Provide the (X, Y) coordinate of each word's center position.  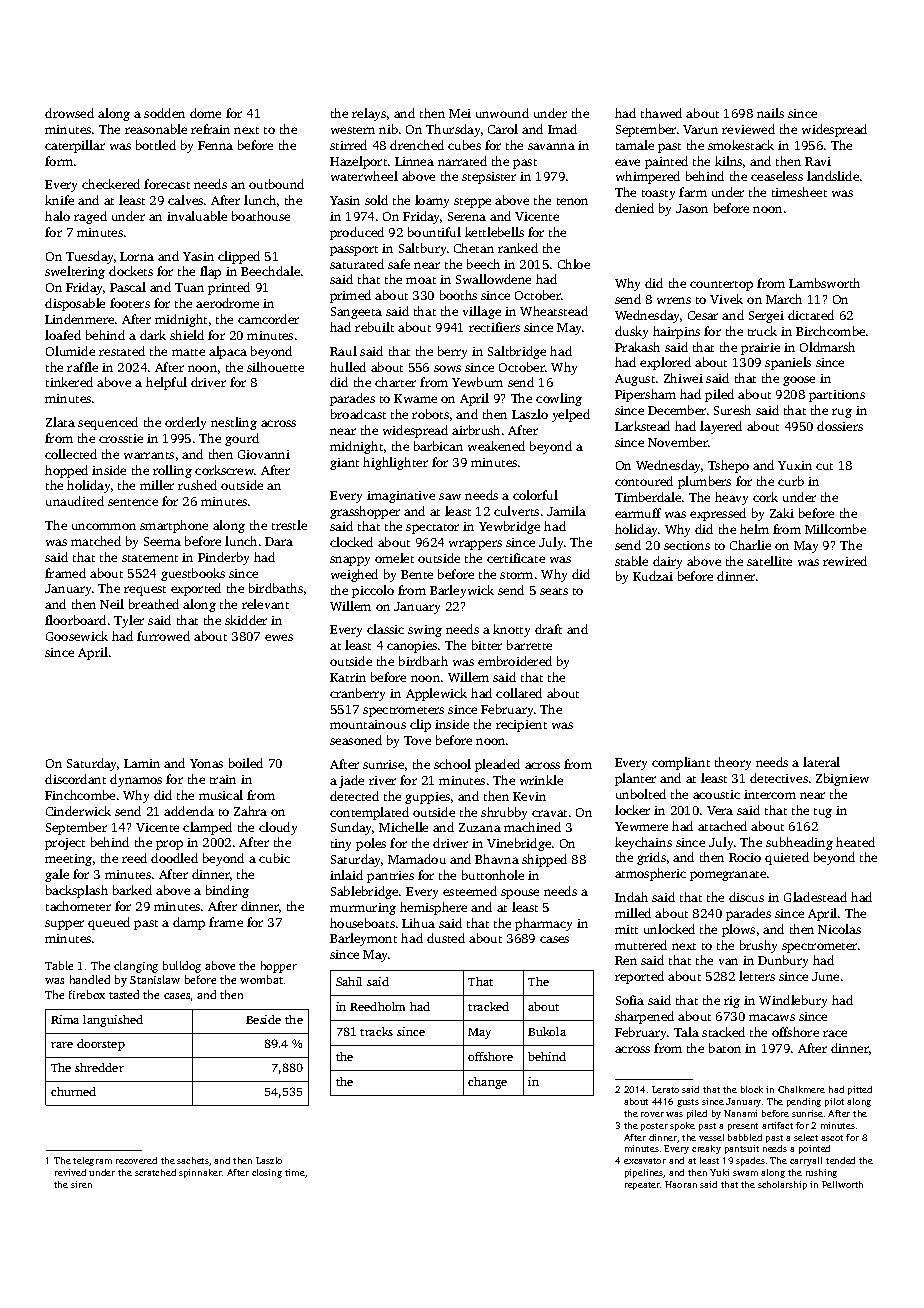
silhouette (275, 367)
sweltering (75, 272)
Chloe (574, 264)
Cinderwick (78, 811)
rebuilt (374, 327)
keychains (643, 843)
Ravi (818, 161)
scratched (155, 1172)
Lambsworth (824, 283)
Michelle (403, 827)
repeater (642, 1186)
